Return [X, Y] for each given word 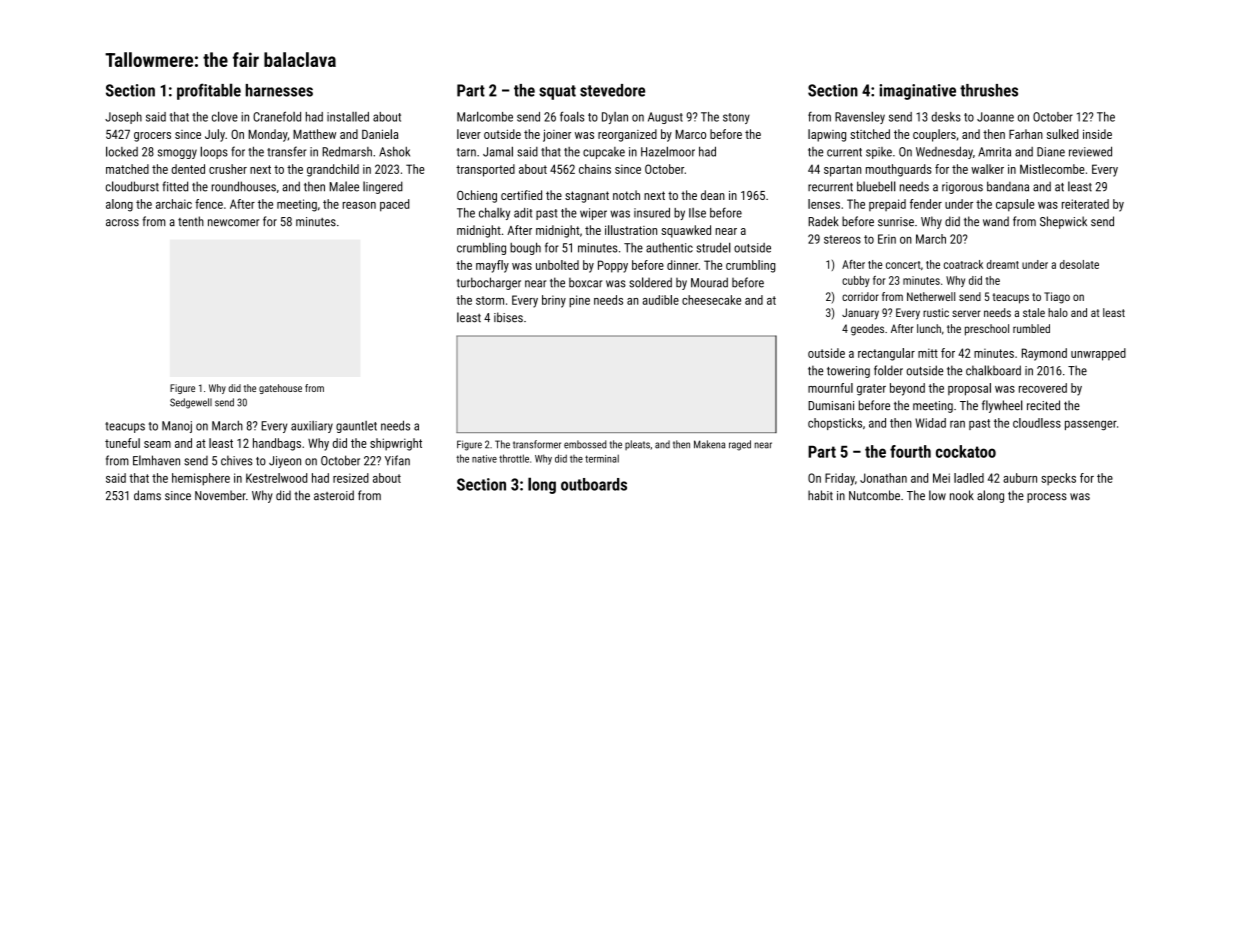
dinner [682, 265]
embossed [585, 444]
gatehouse [280, 389]
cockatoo [966, 451]
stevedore [612, 90]
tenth [191, 221]
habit [820, 495]
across [122, 223]
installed [348, 117]
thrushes [989, 90]
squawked [686, 231]
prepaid [887, 205]
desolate [1079, 264]
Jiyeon [285, 462]
